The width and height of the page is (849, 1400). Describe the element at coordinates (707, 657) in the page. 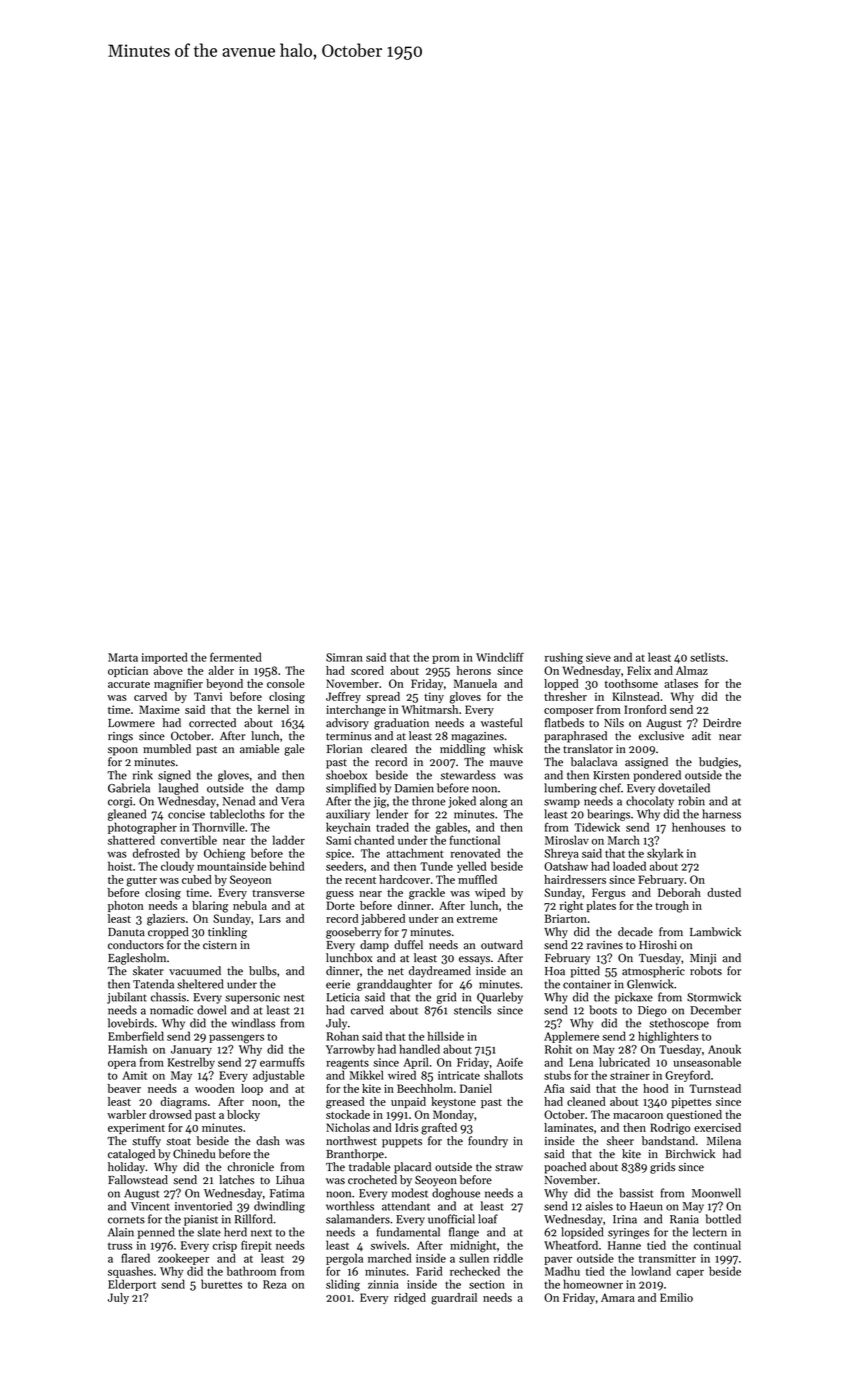

I see `setlists` at that location.
